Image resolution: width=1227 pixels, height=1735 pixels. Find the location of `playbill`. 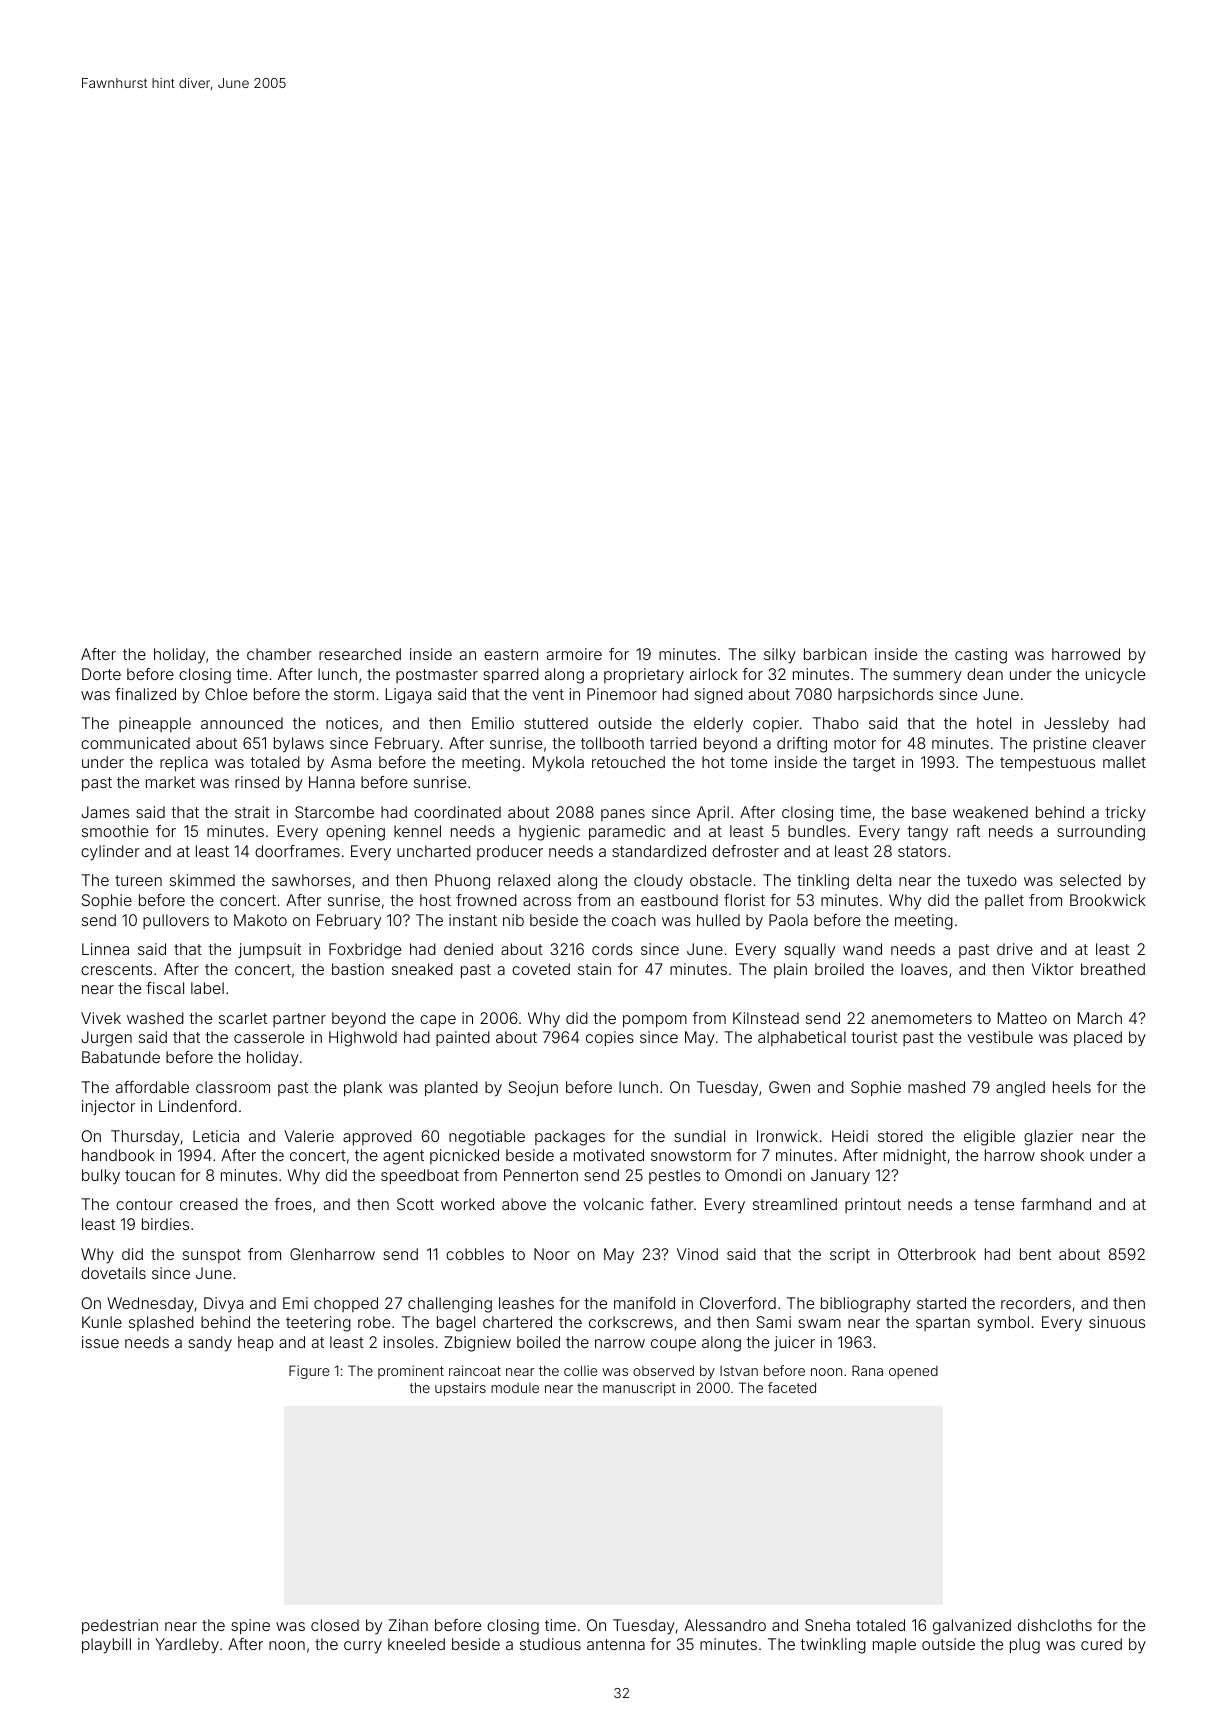

playbill is located at coordinates (106, 1646).
